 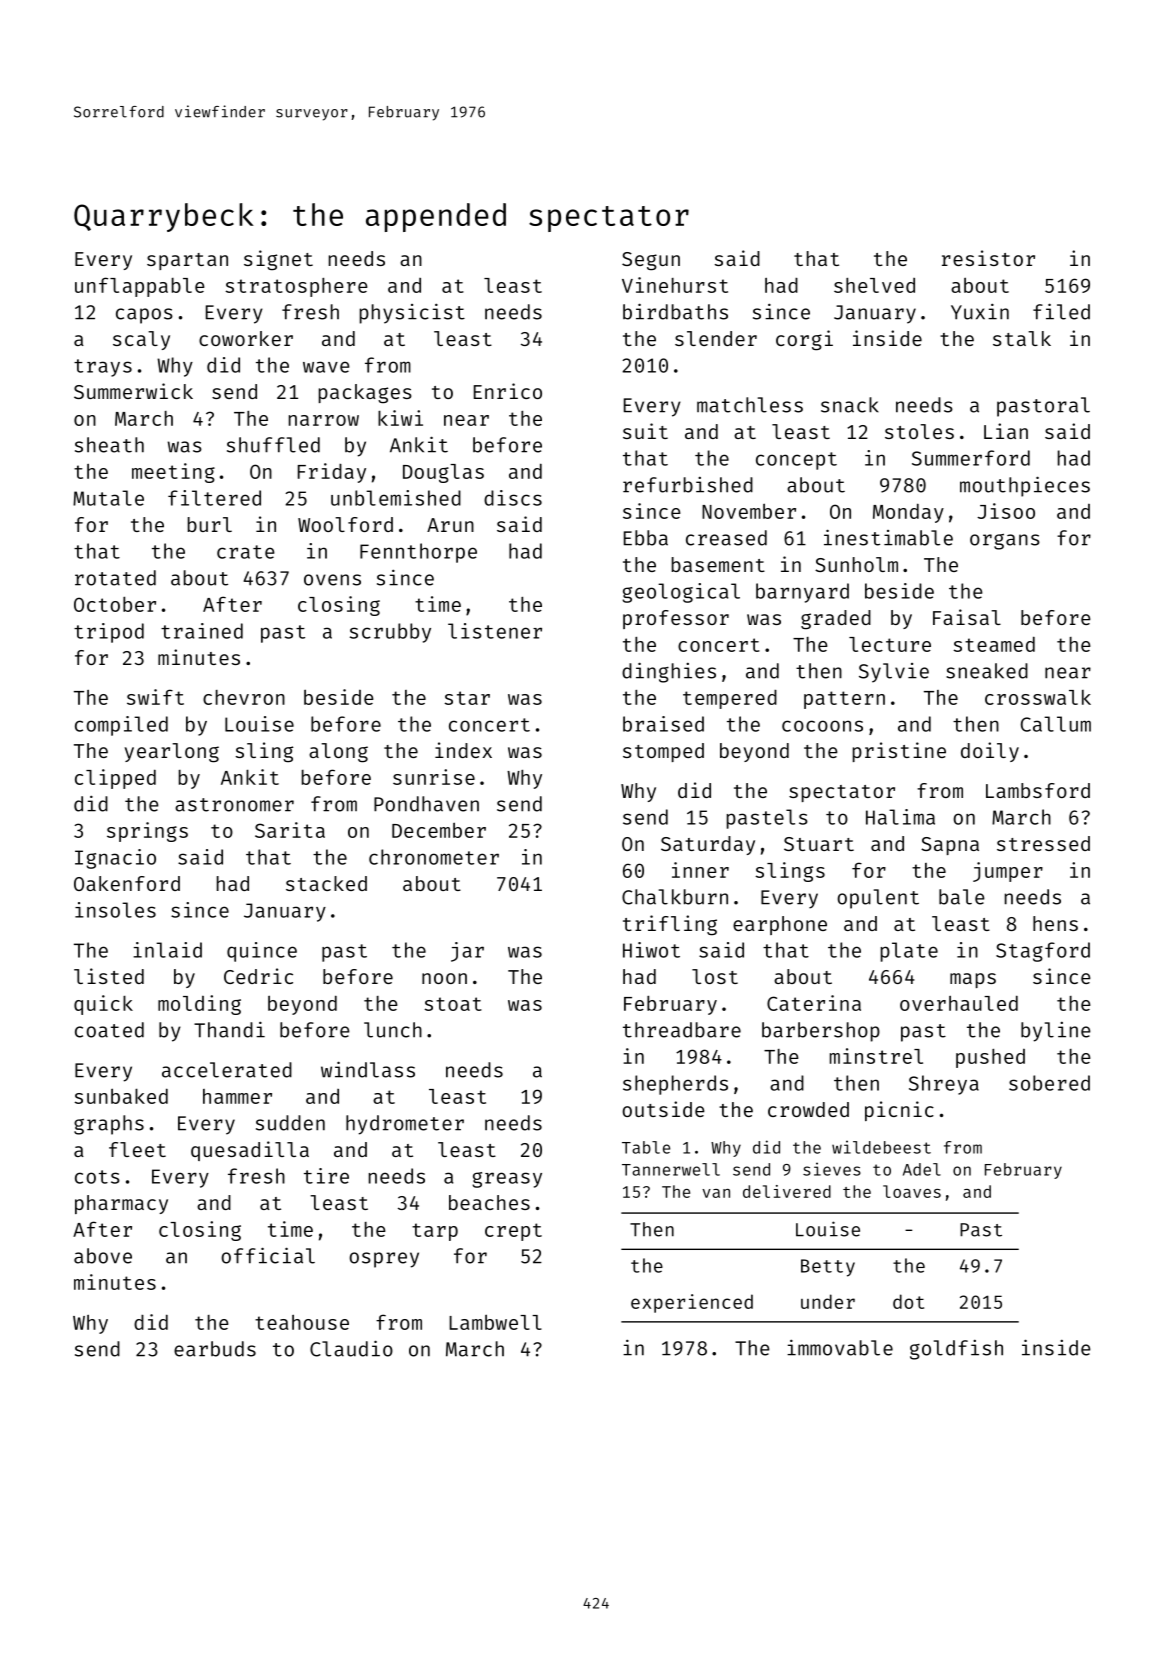 What do you see at coordinates (919, 431) in the screenshot?
I see `stoles` at bounding box center [919, 431].
